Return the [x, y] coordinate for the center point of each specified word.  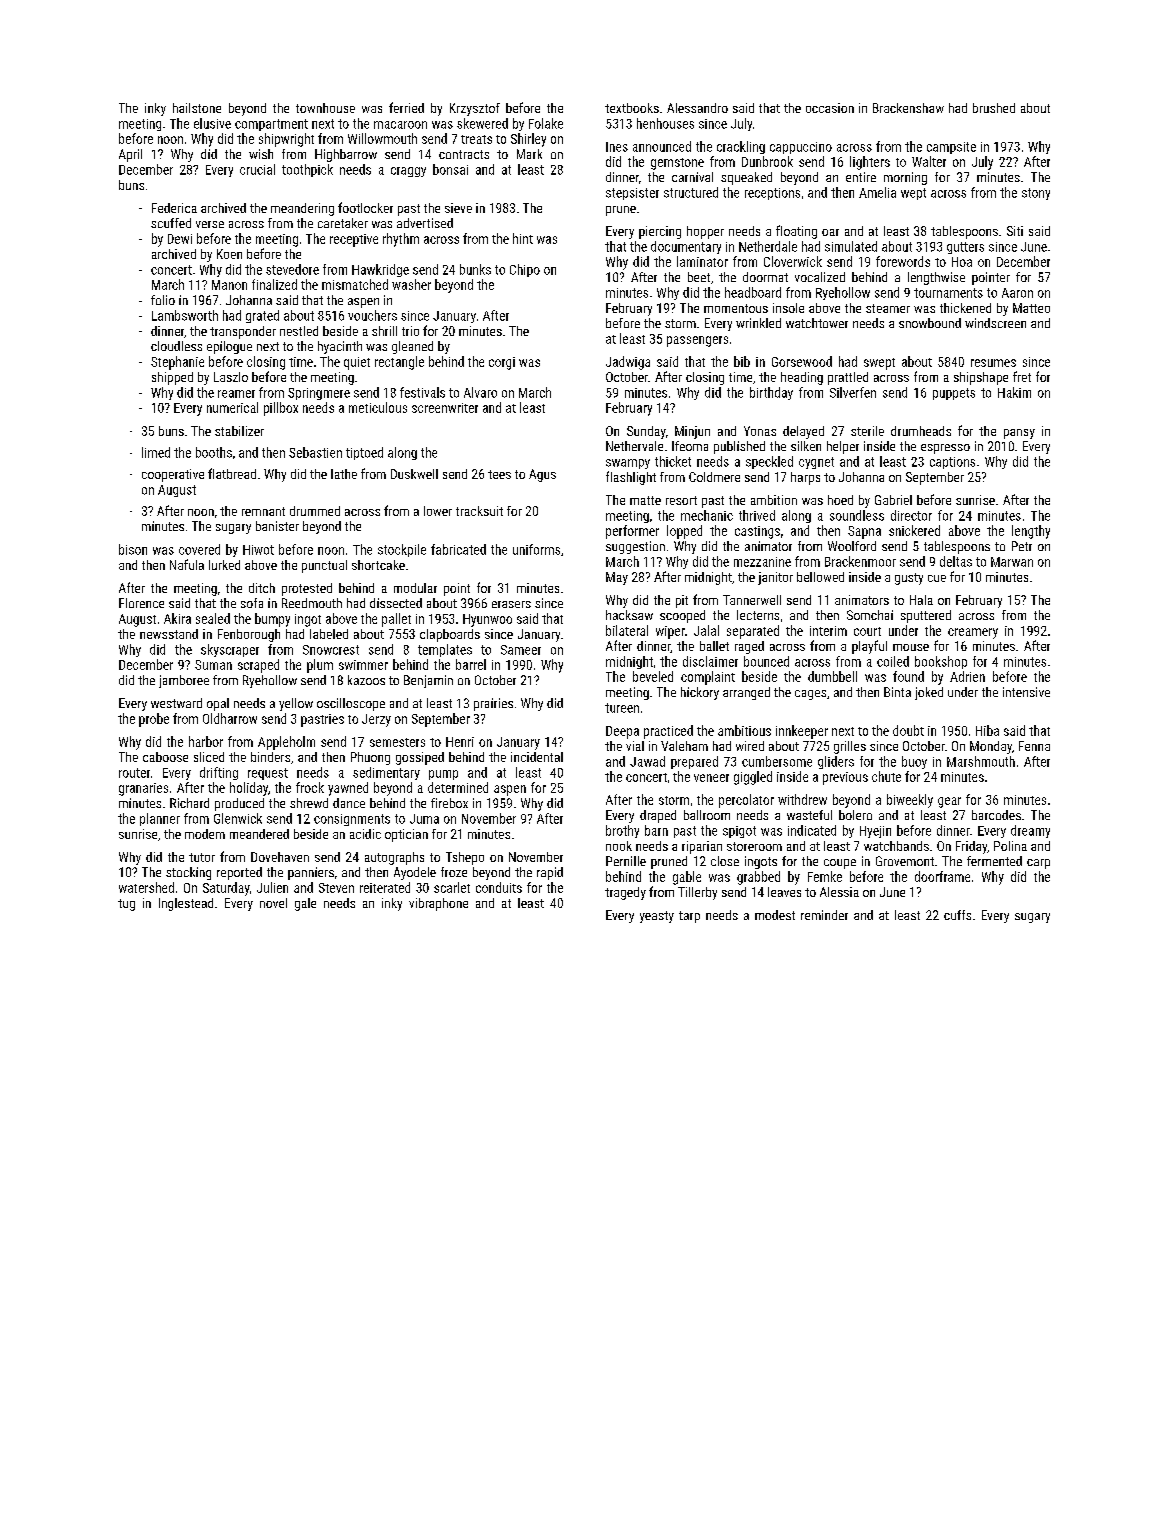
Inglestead [186, 904]
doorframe [942, 876]
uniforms [536, 549]
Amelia [877, 192]
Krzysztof [475, 109]
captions [952, 463]
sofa [252, 603]
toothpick [307, 170]
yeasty [657, 917]
